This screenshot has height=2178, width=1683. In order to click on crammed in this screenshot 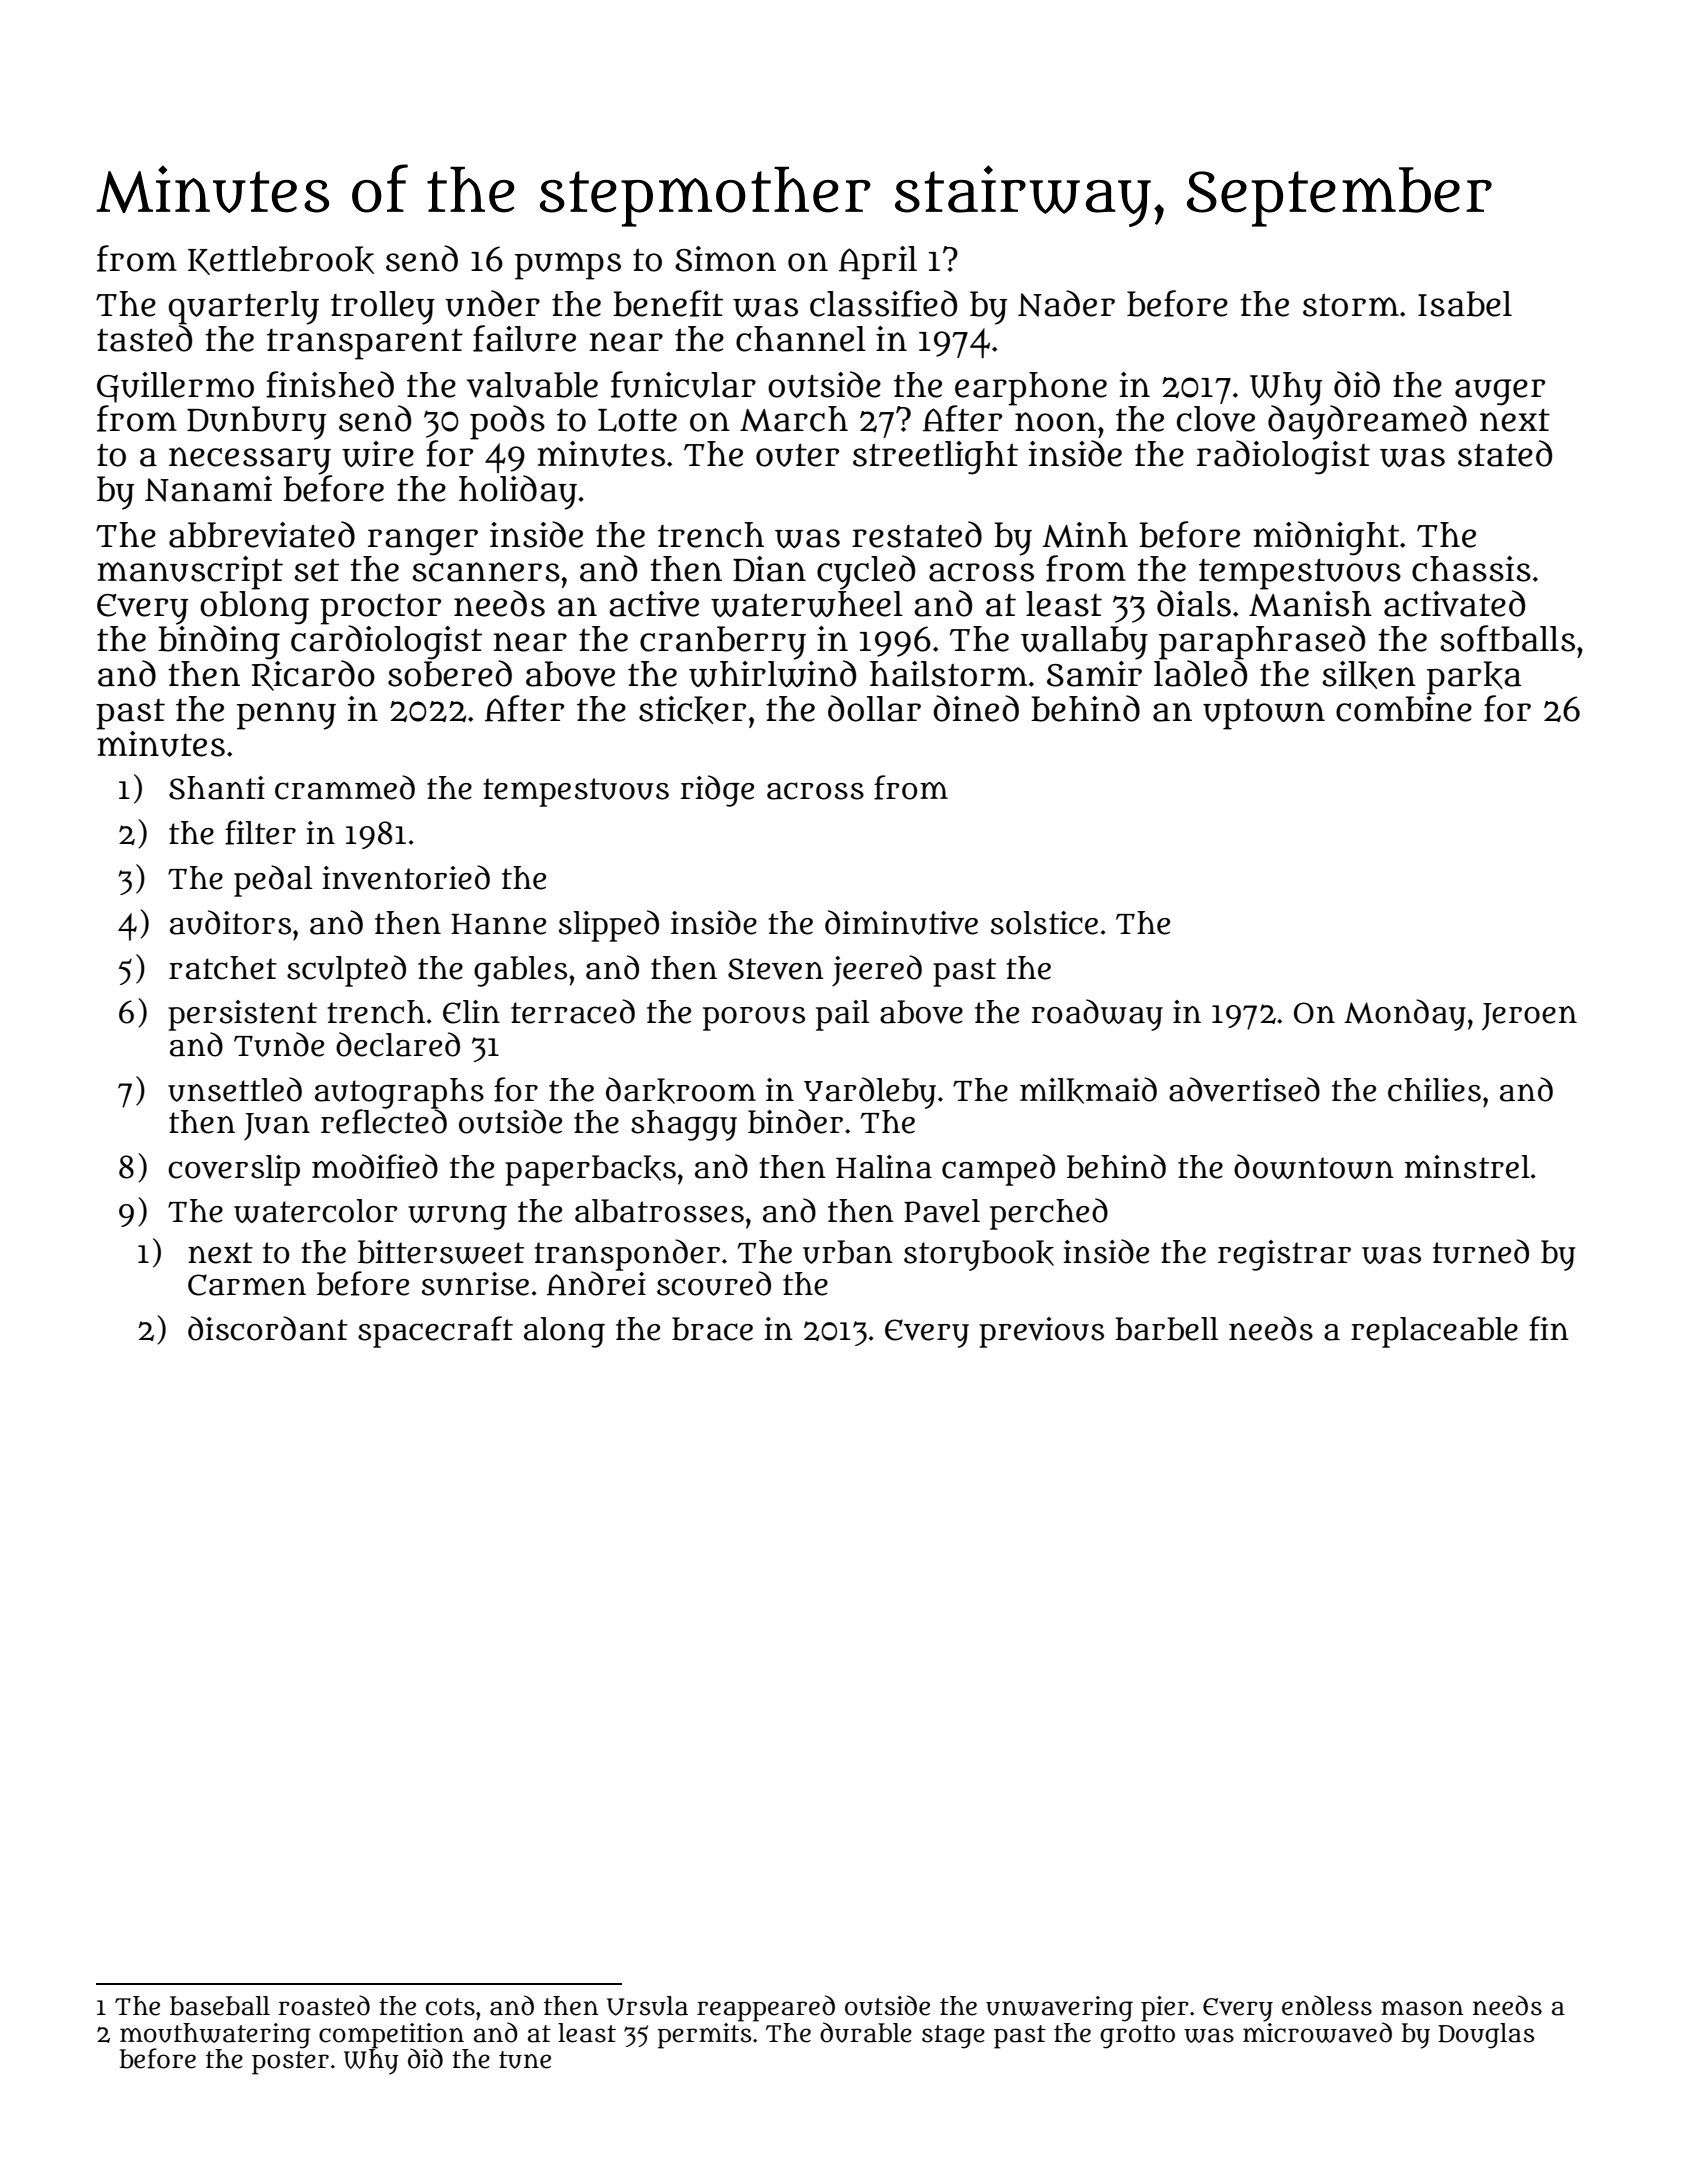, I will do `click(345, 787)`.
